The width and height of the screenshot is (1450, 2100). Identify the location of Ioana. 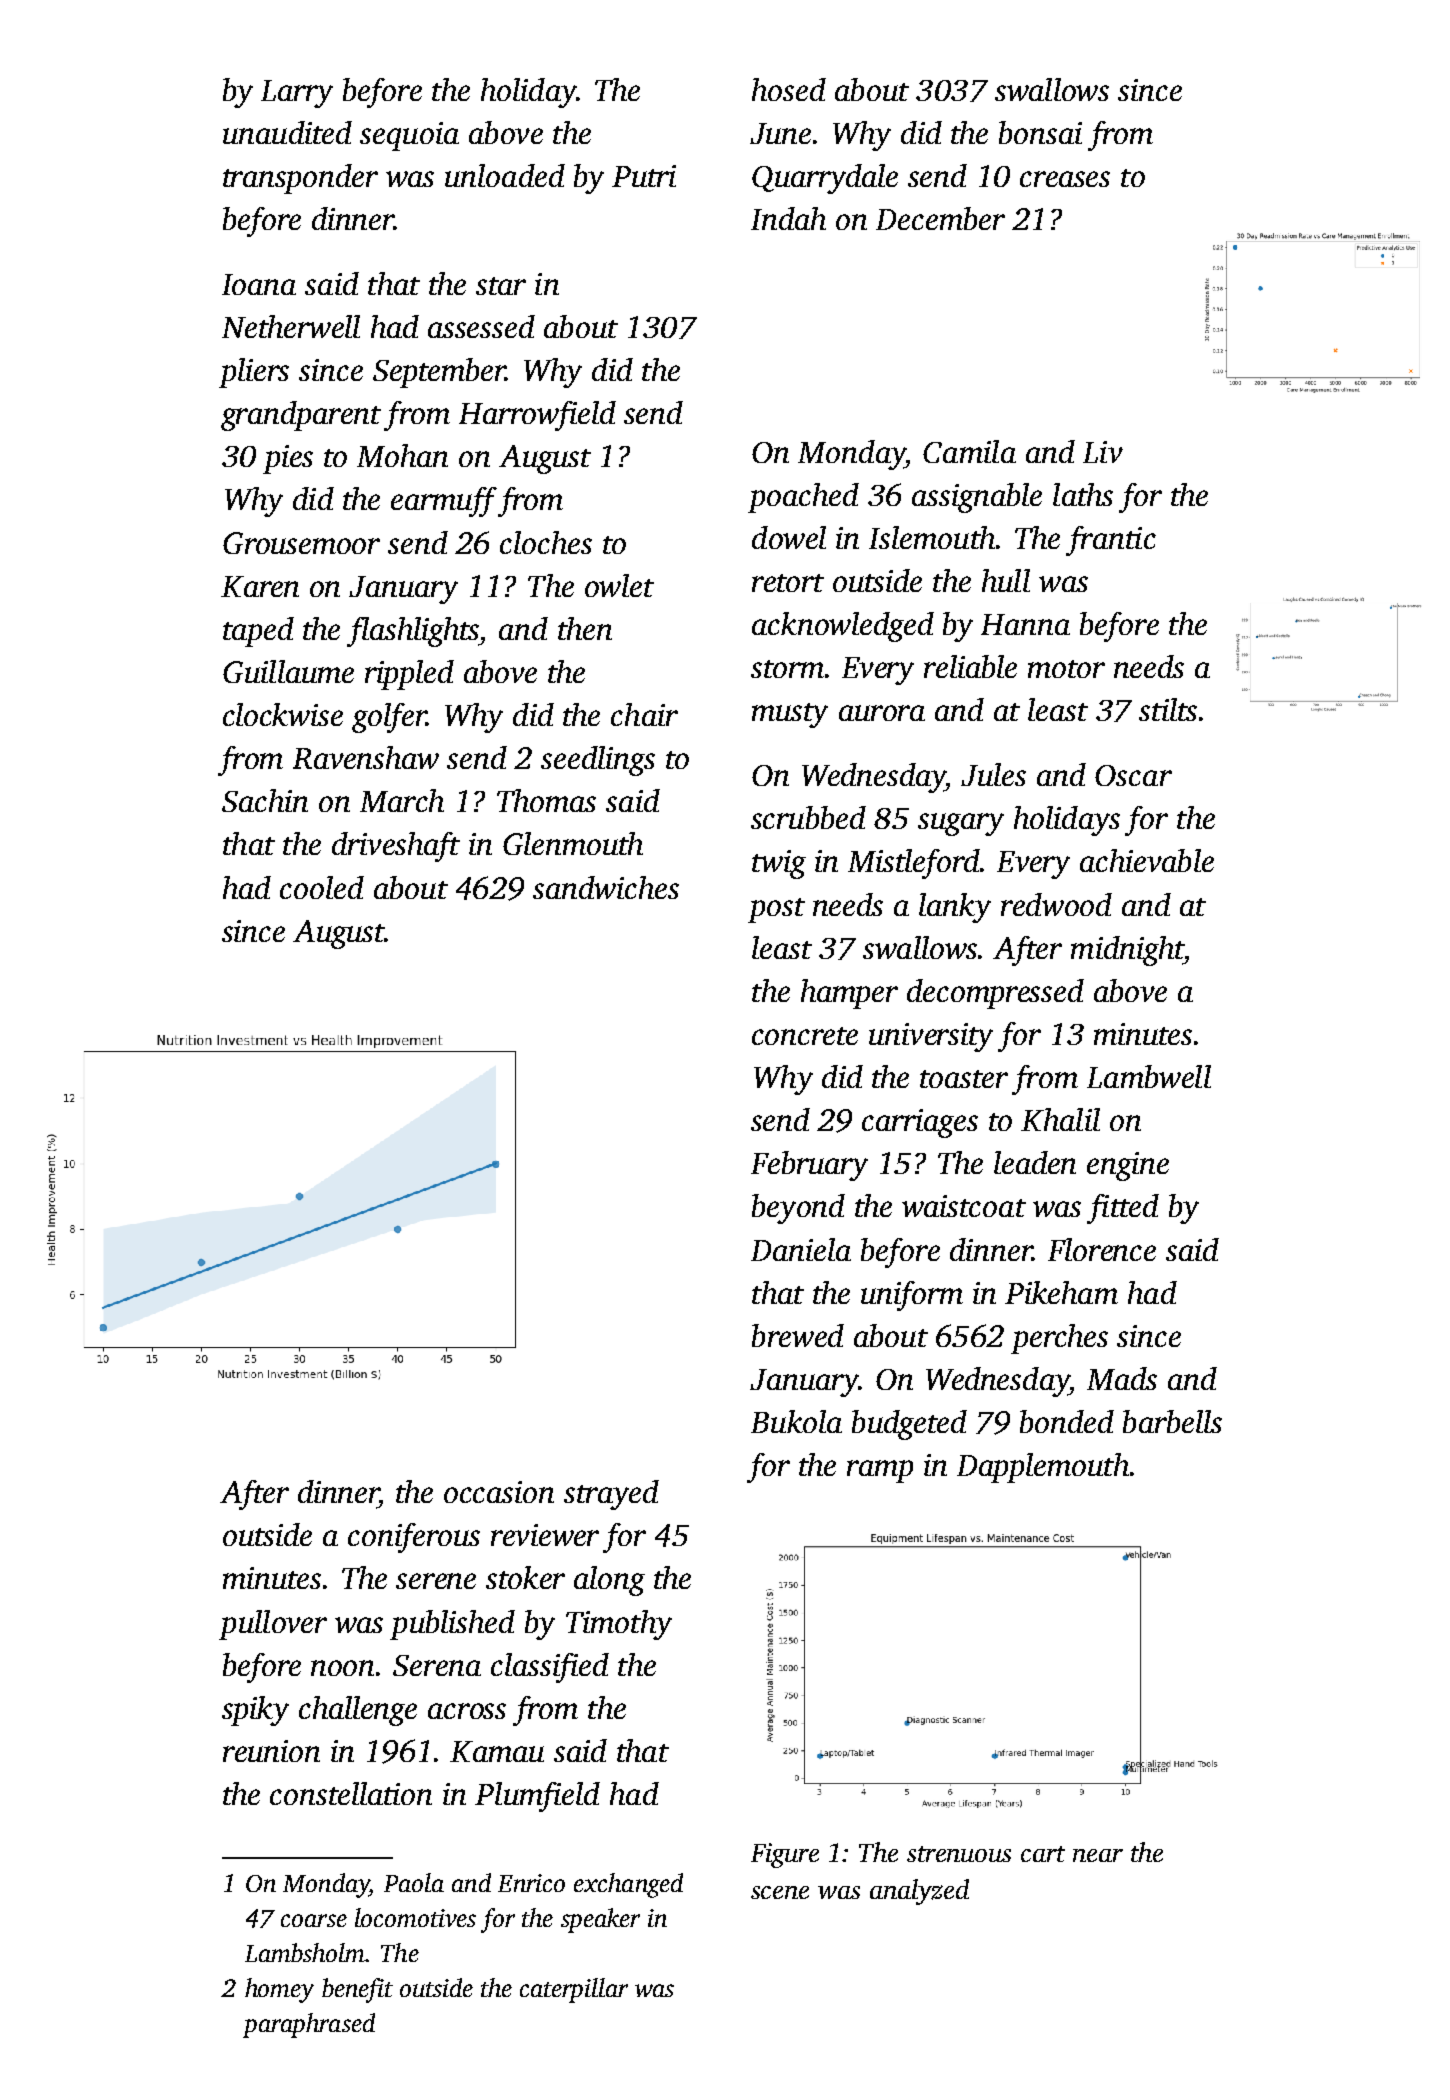
(259, 284).
